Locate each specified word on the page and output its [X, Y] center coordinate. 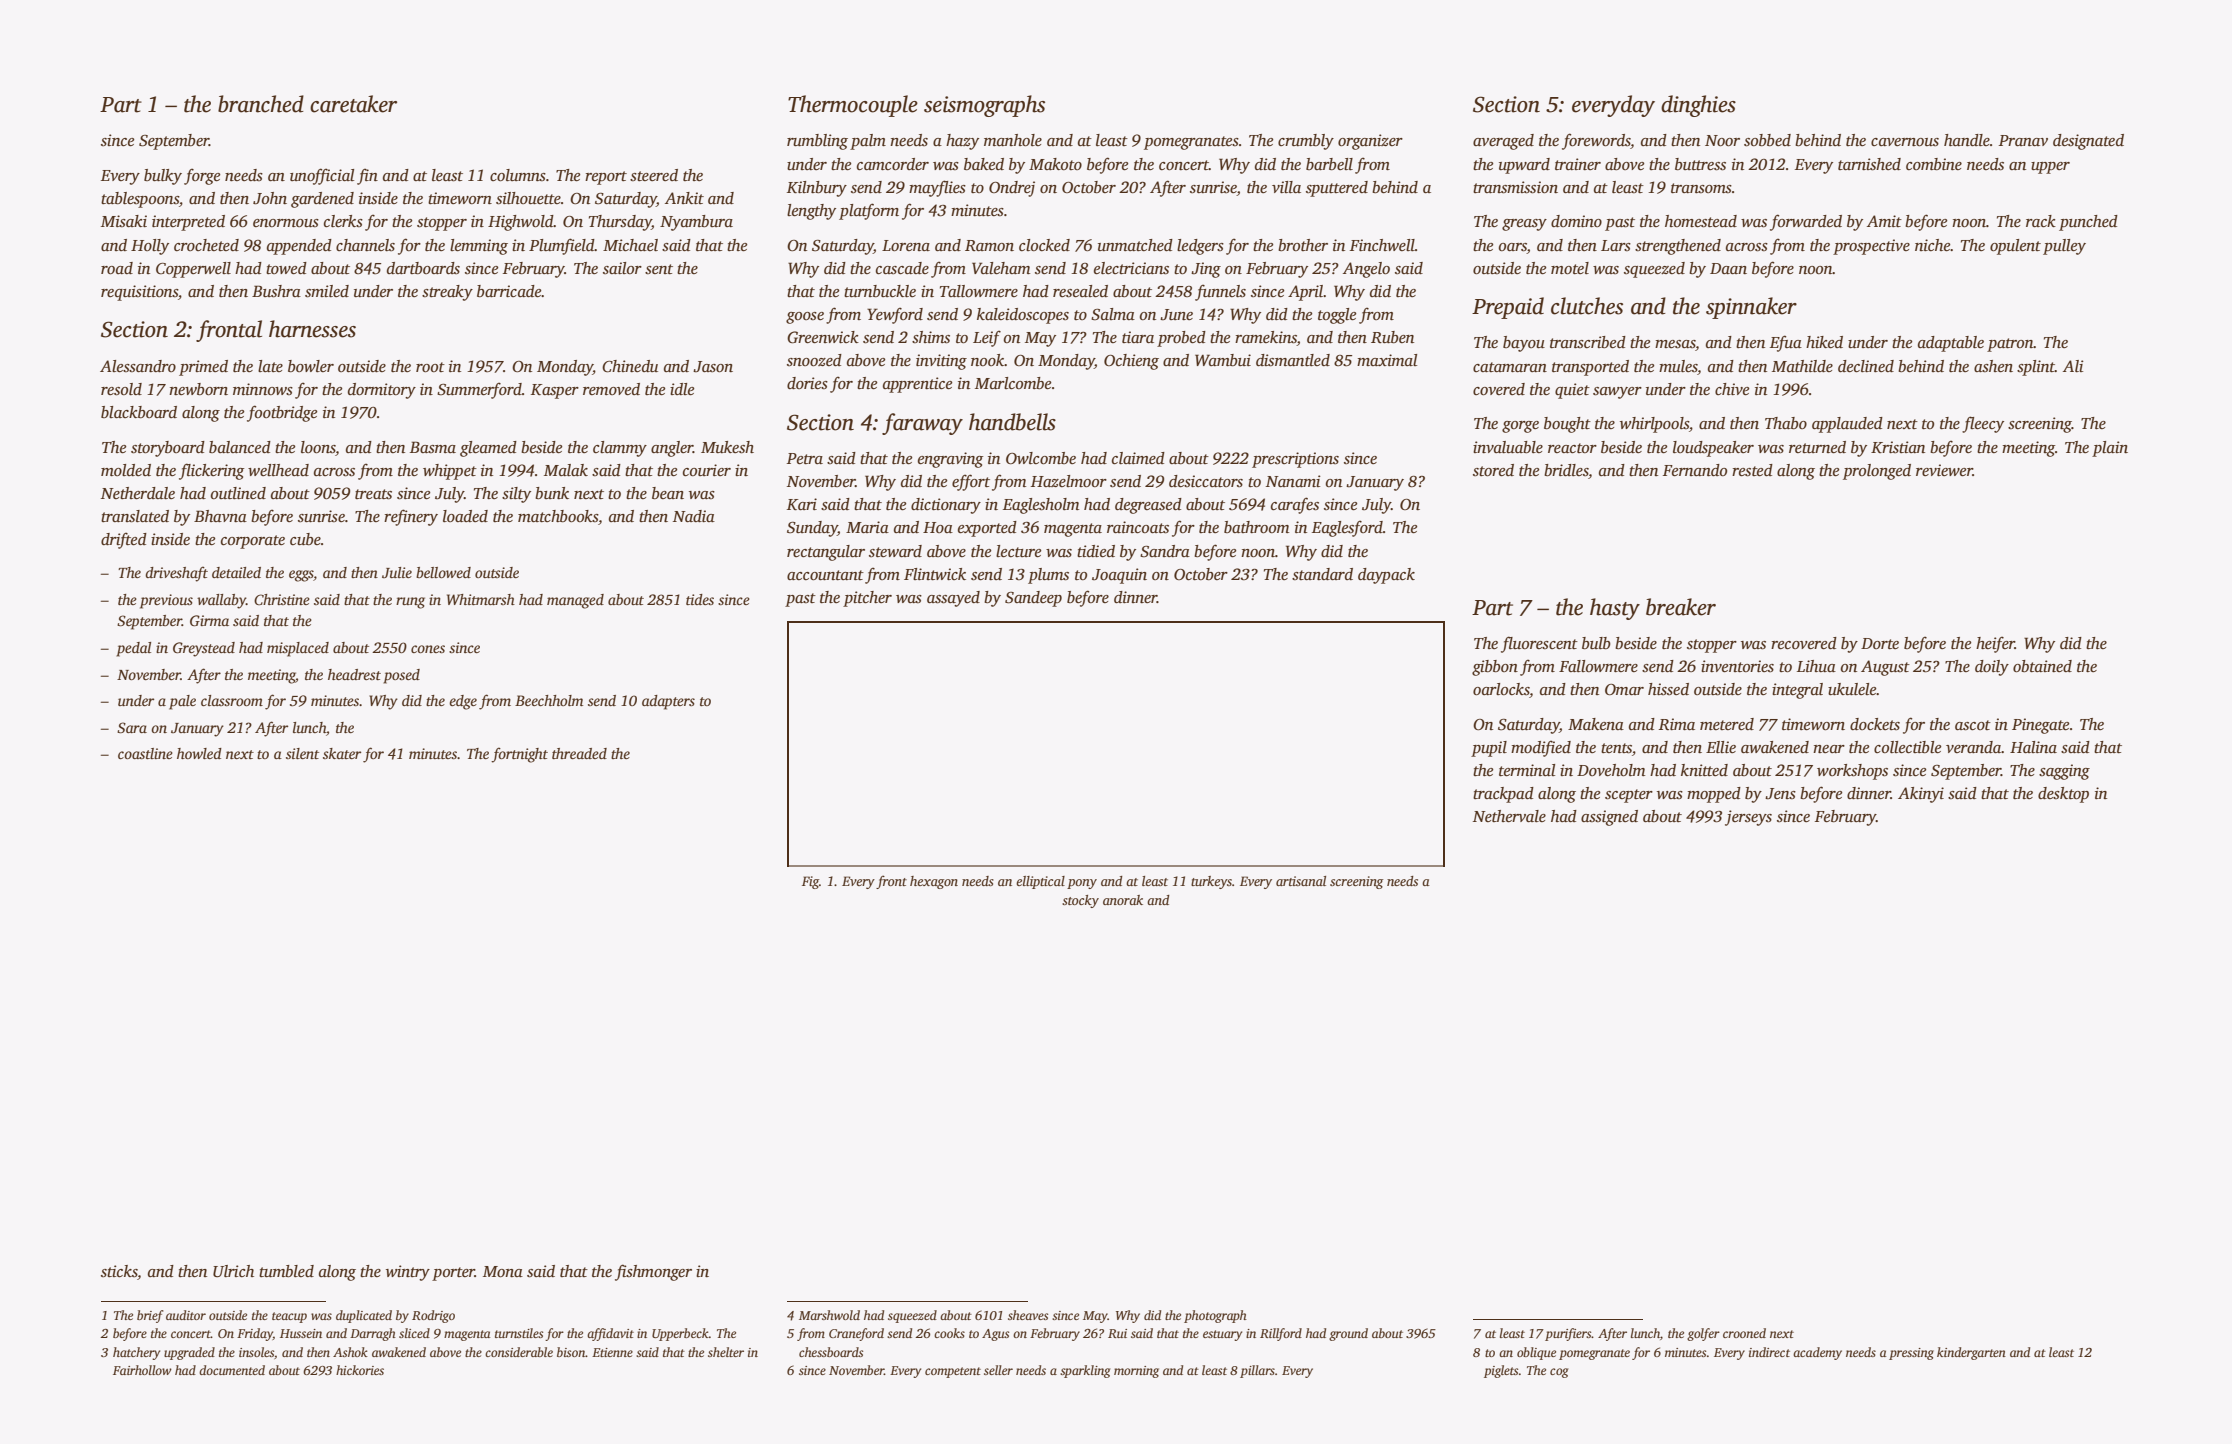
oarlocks [1501, 690]
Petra [805, 458]
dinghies [1698, 106]
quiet [1572, 391]
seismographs [984, 106]
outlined [238, 493]
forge [202, 176]
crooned [1744, 1333]
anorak [1123, 900]
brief [150, 1316]
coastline [145, 753]
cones [428, 649]
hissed [1668, 689]
